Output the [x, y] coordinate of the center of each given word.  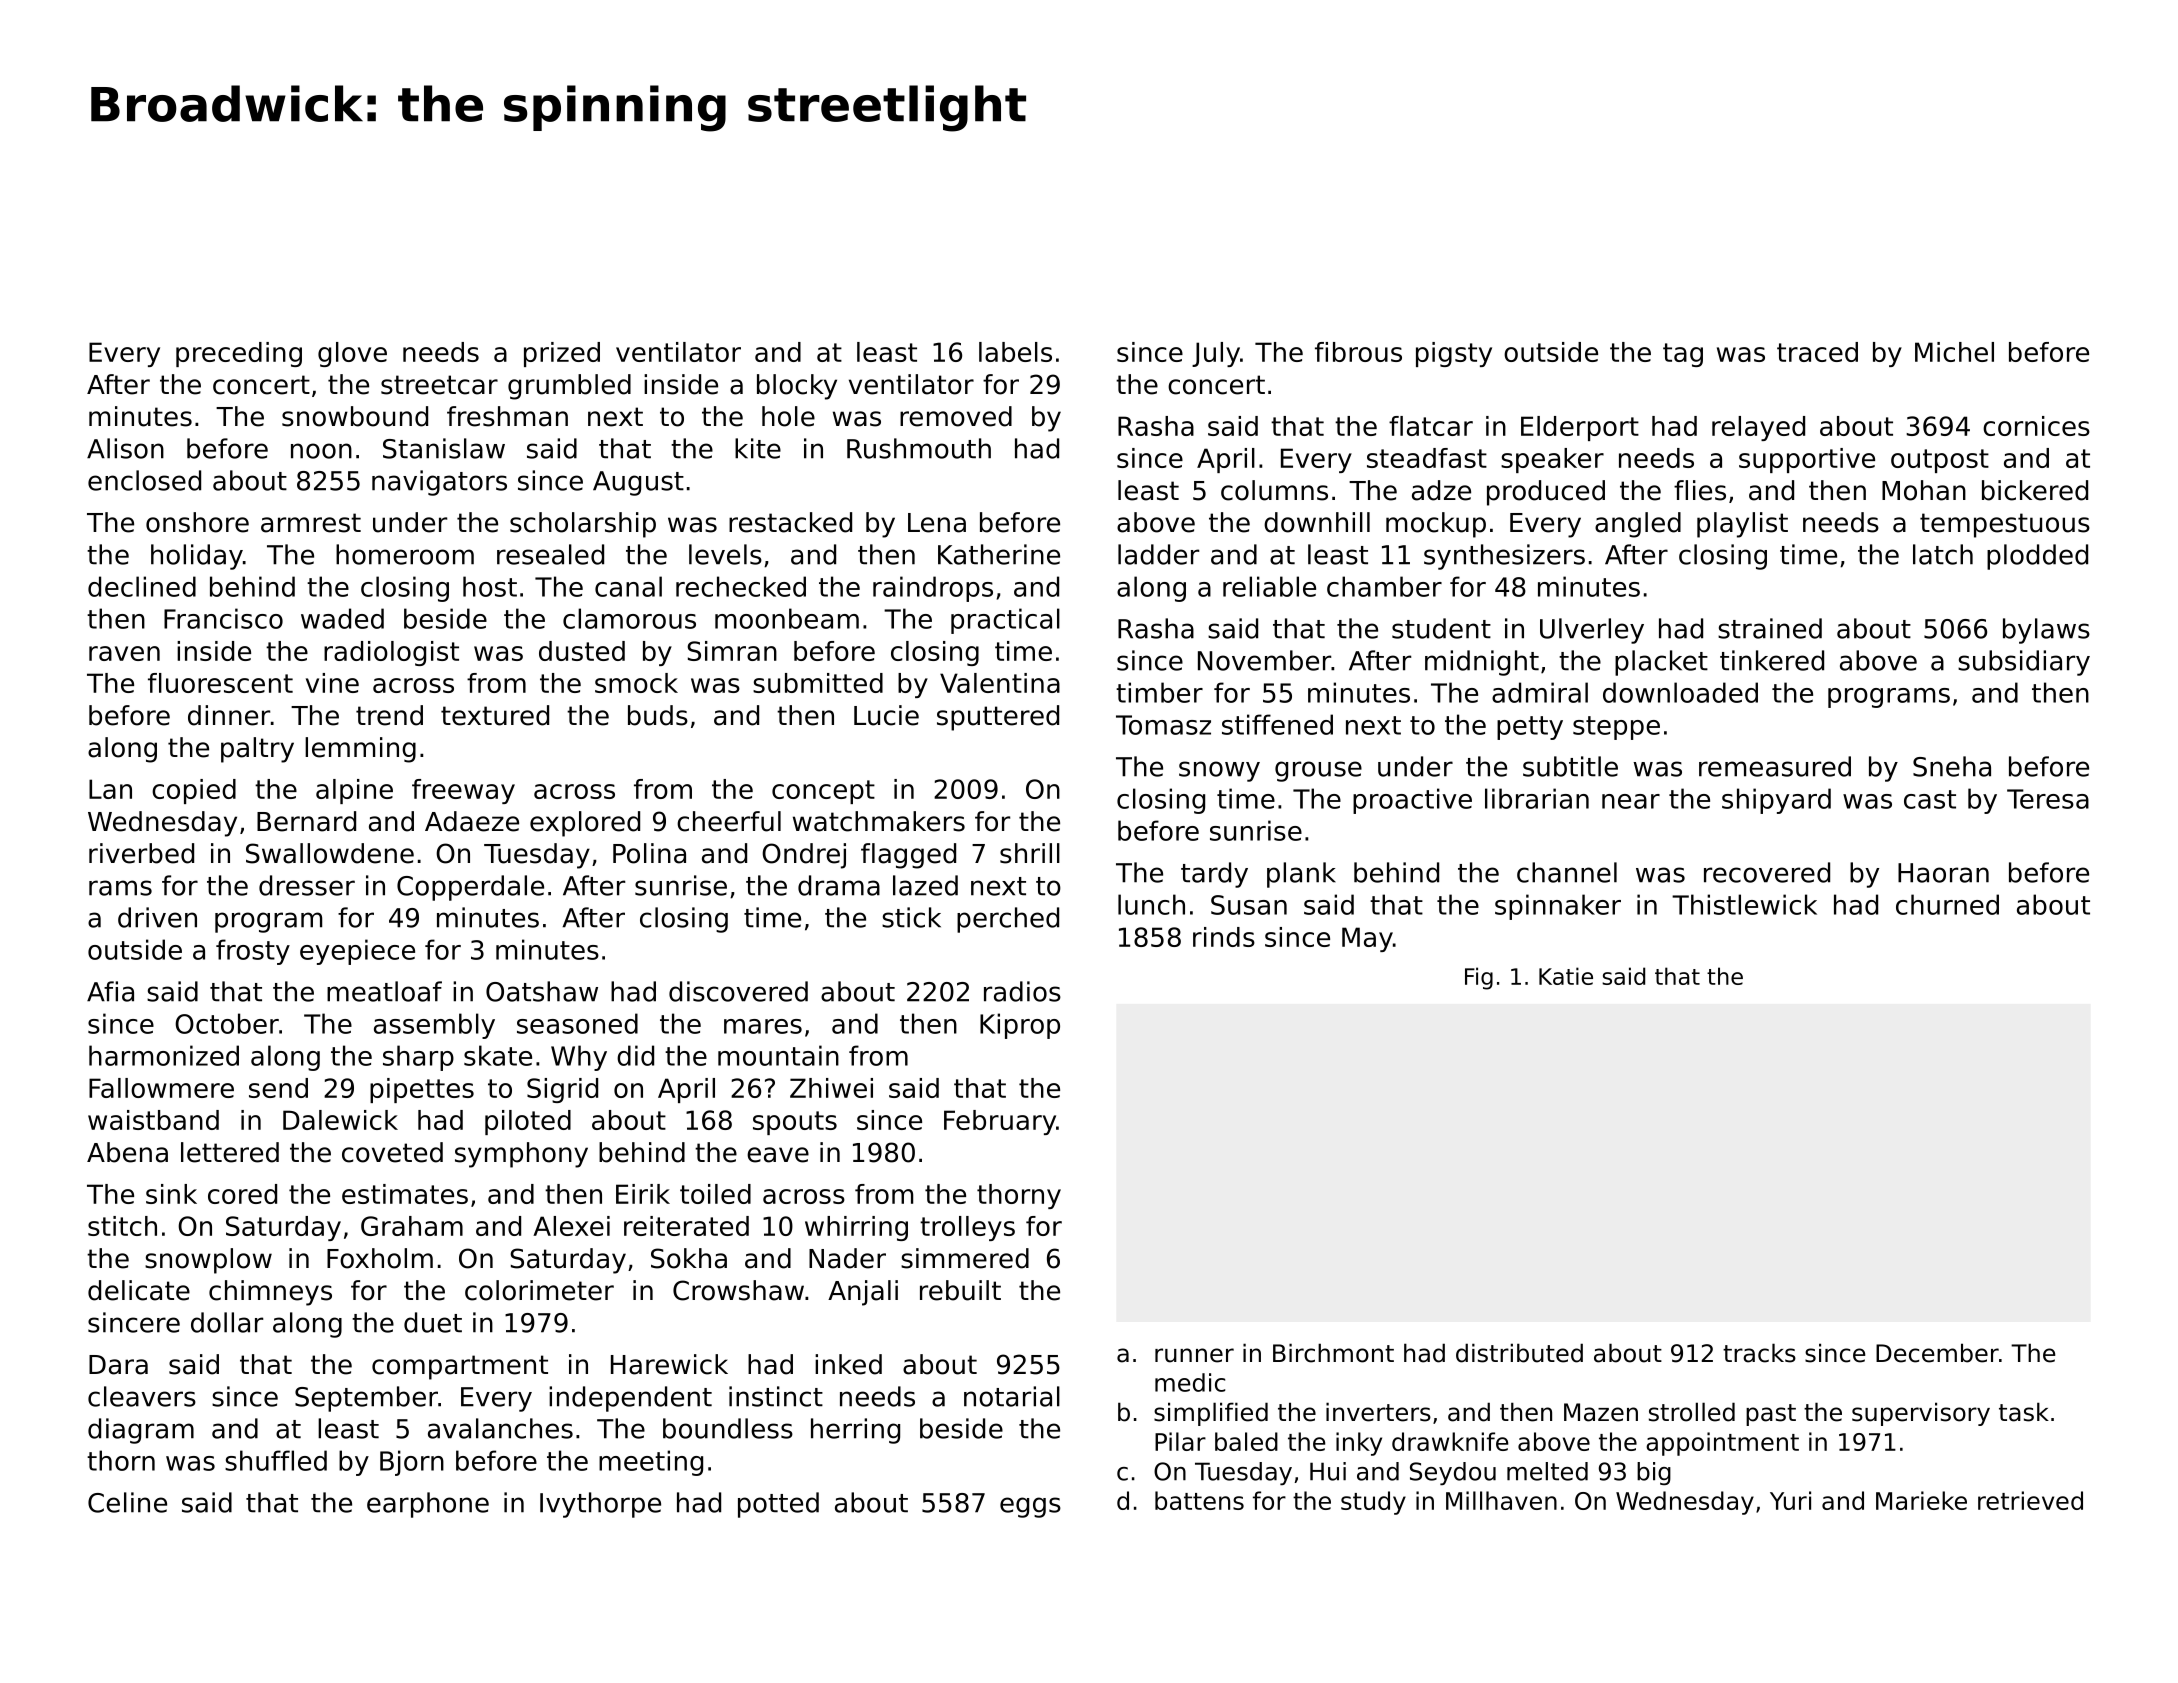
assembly [434, 1026]
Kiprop [1020, 1026]
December [1937, 1353]
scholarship [583, 525]
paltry [257, 750]
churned [1947, 904]
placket [1661, 663]
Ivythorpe [600, 1505]
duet [433, 1322]
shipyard [1776, 801]
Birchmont [1333, 1353]
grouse [1318, 771]
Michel [1954, 352]
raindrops [933, 589]
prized [562, 354]
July [1216, 354]
